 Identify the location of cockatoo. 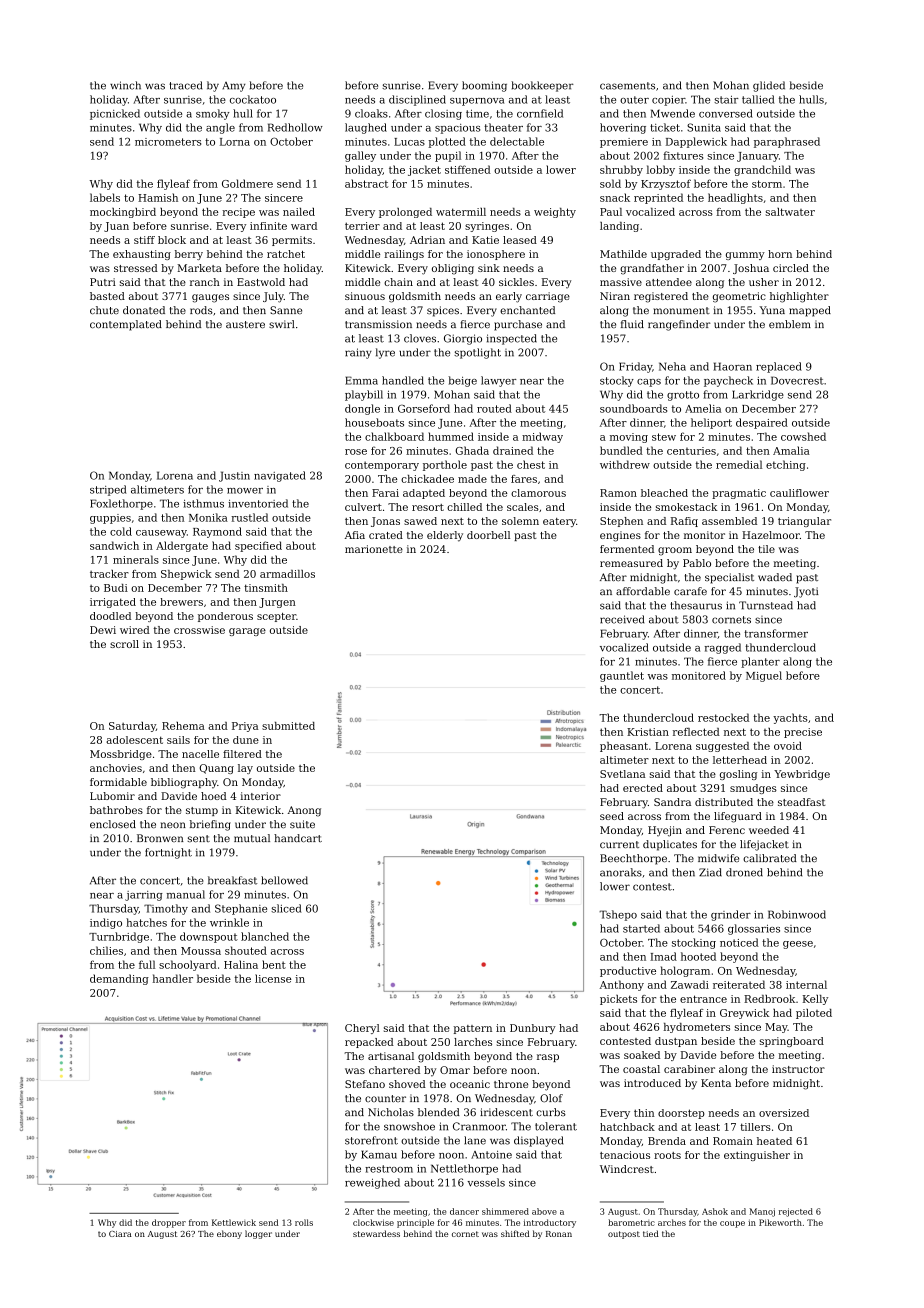
(253, 99).
